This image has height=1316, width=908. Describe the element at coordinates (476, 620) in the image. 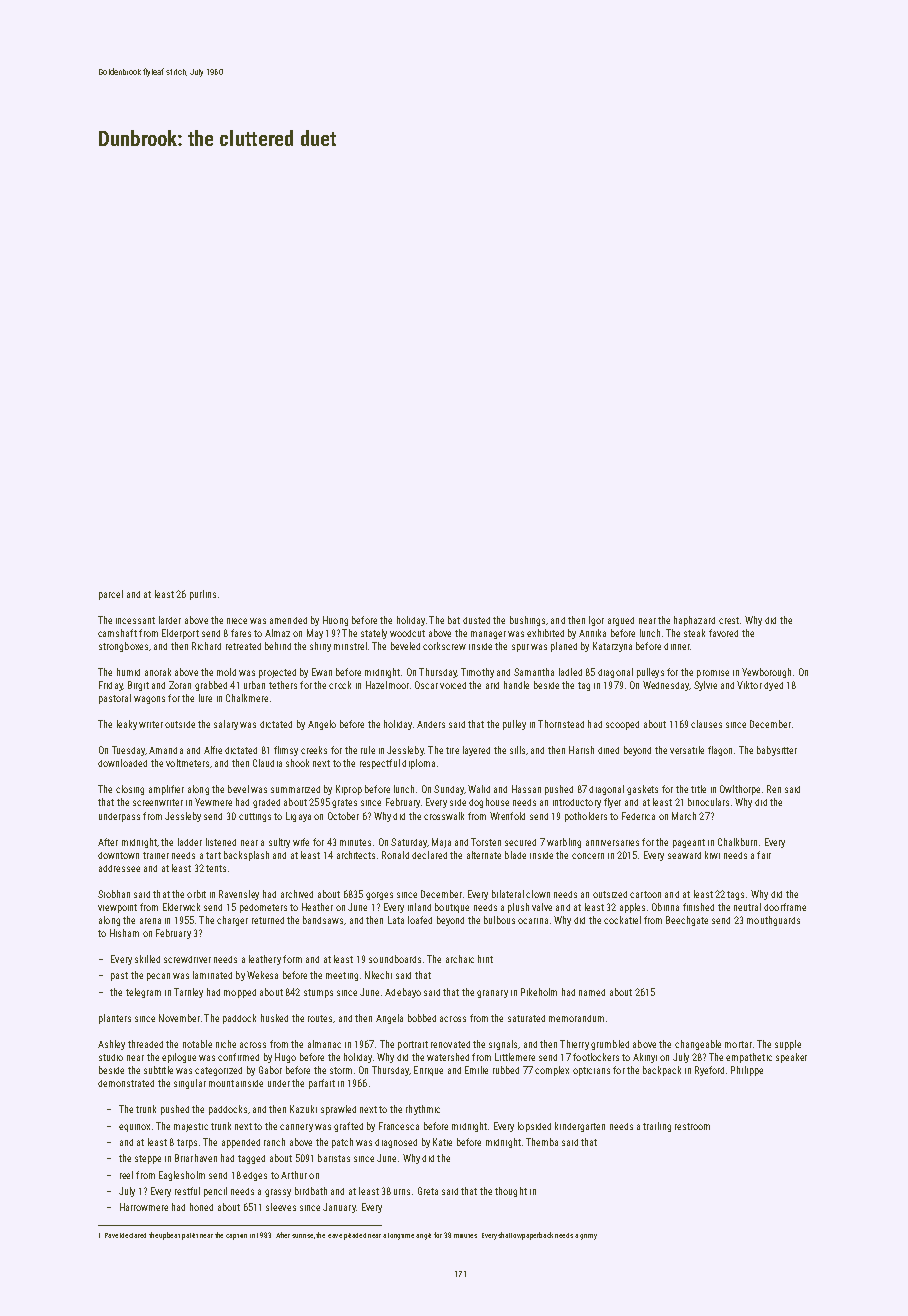

I see `dusted` at that location.
